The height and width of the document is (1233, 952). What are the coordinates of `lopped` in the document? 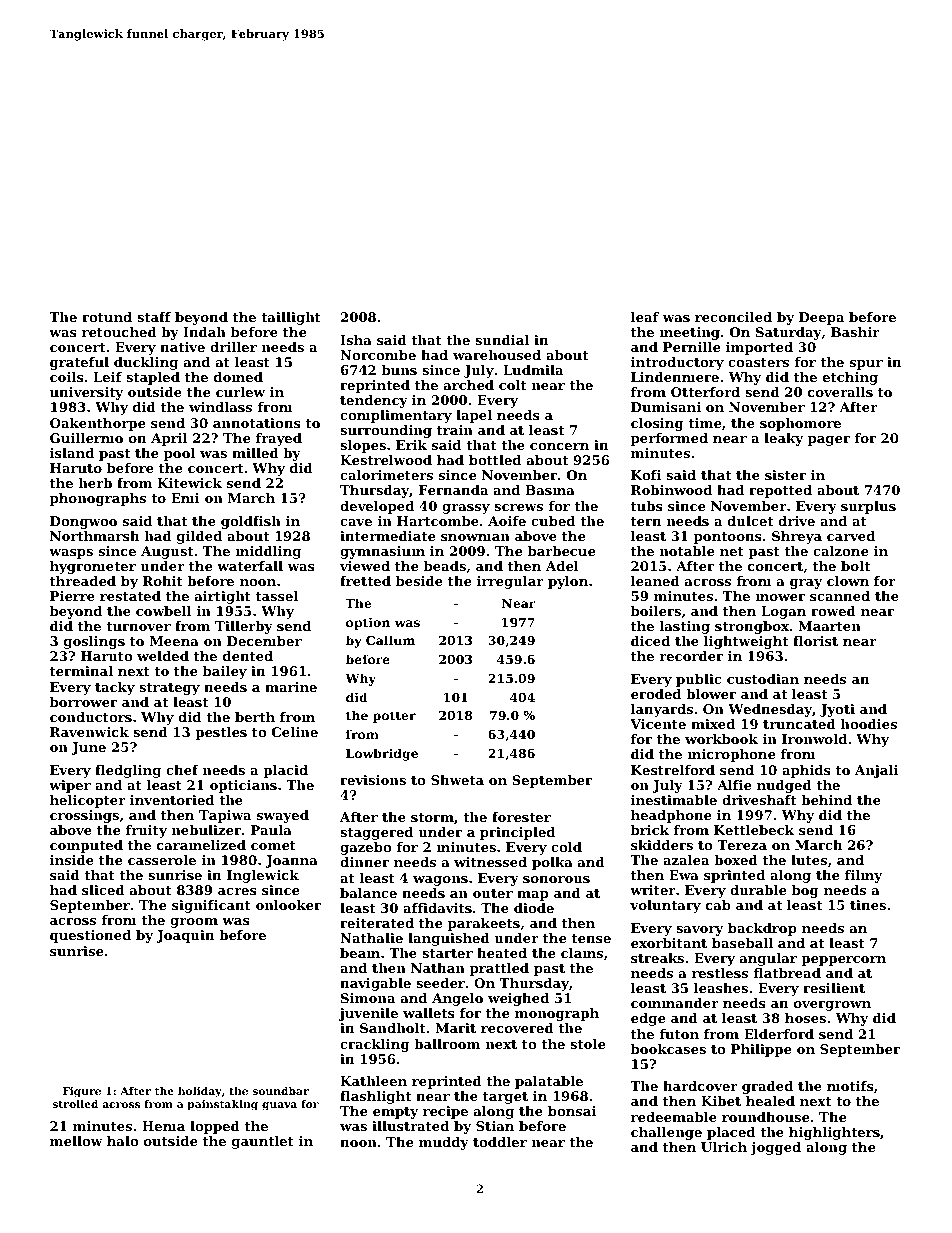 It's located at (215, 1127).
